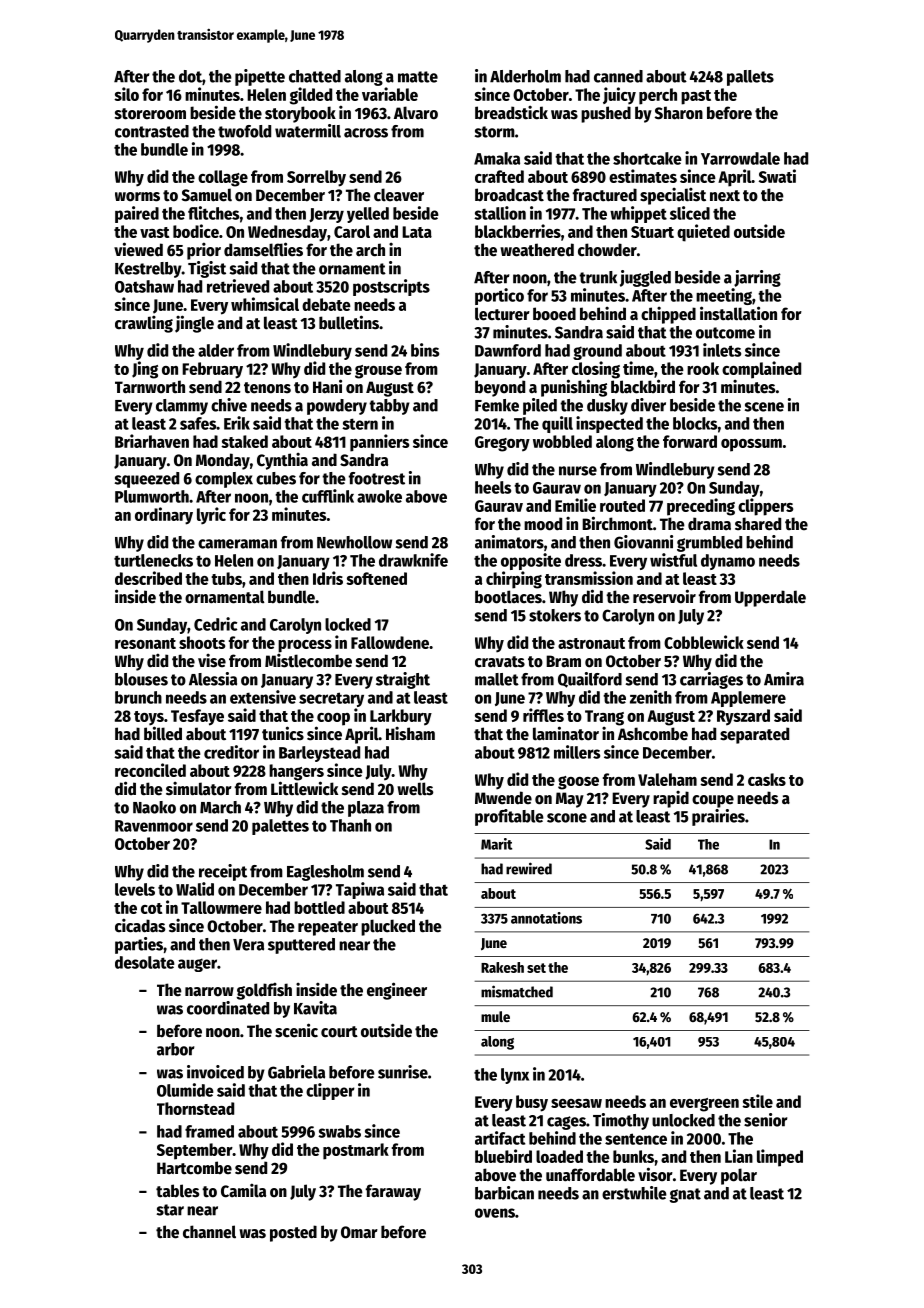 The width and height of the screenshot is (924, 1308). What do you see at coordinates (704, 1105) in the screenshot?
I see `evergreen` at bounding box center [704, 1105].
